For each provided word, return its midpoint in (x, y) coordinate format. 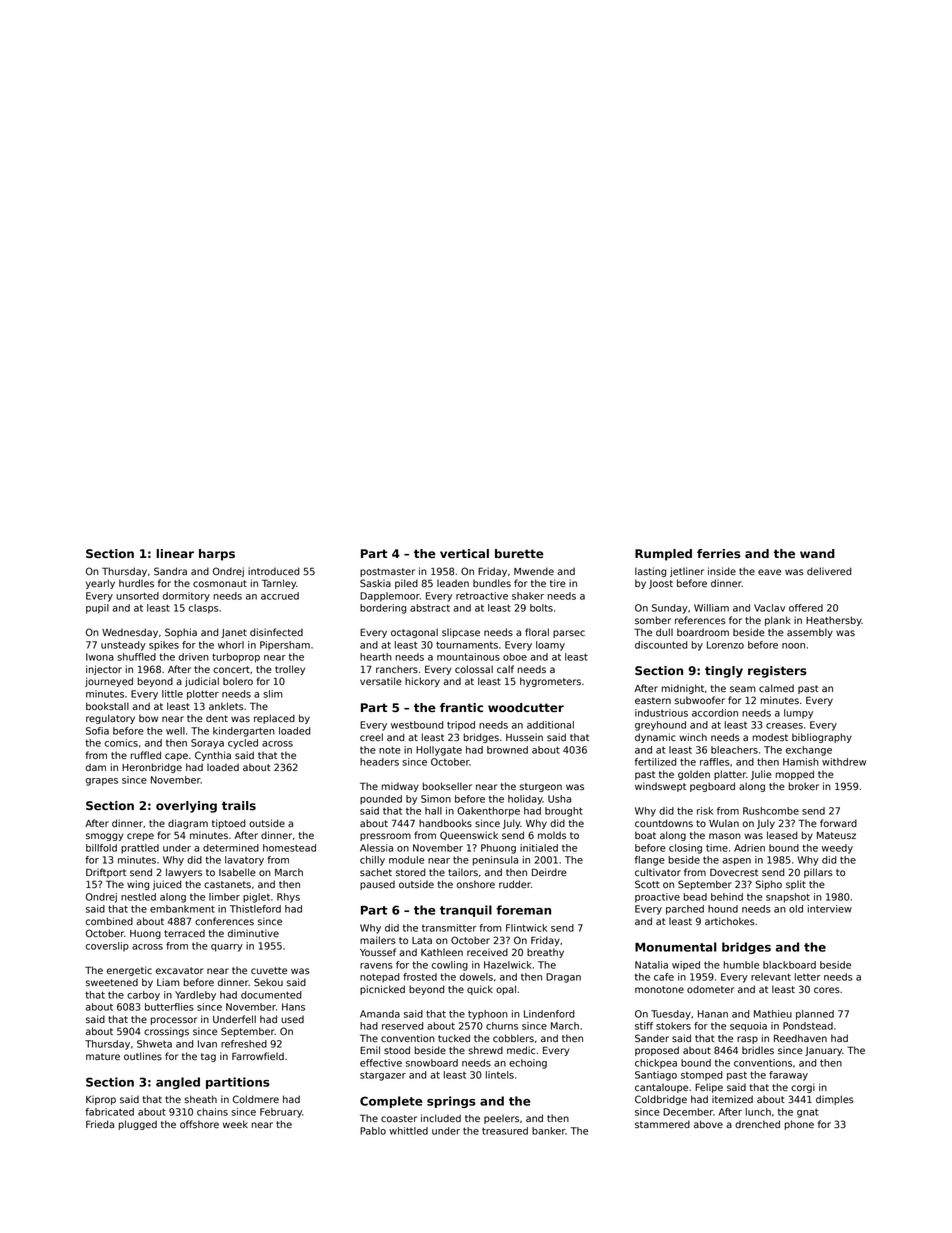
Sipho (768, 885)
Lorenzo (725, 645)
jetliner (687, 572)
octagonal (414, 633)
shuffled (136, 657)
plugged (138, 1125)
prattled (140, 849)
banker (548, 1131)
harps (217, 555)
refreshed (244, 1044)
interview (830, 909)
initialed (539, 848)
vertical (464, 553)
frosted (420, 977)
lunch (758, 1112)
